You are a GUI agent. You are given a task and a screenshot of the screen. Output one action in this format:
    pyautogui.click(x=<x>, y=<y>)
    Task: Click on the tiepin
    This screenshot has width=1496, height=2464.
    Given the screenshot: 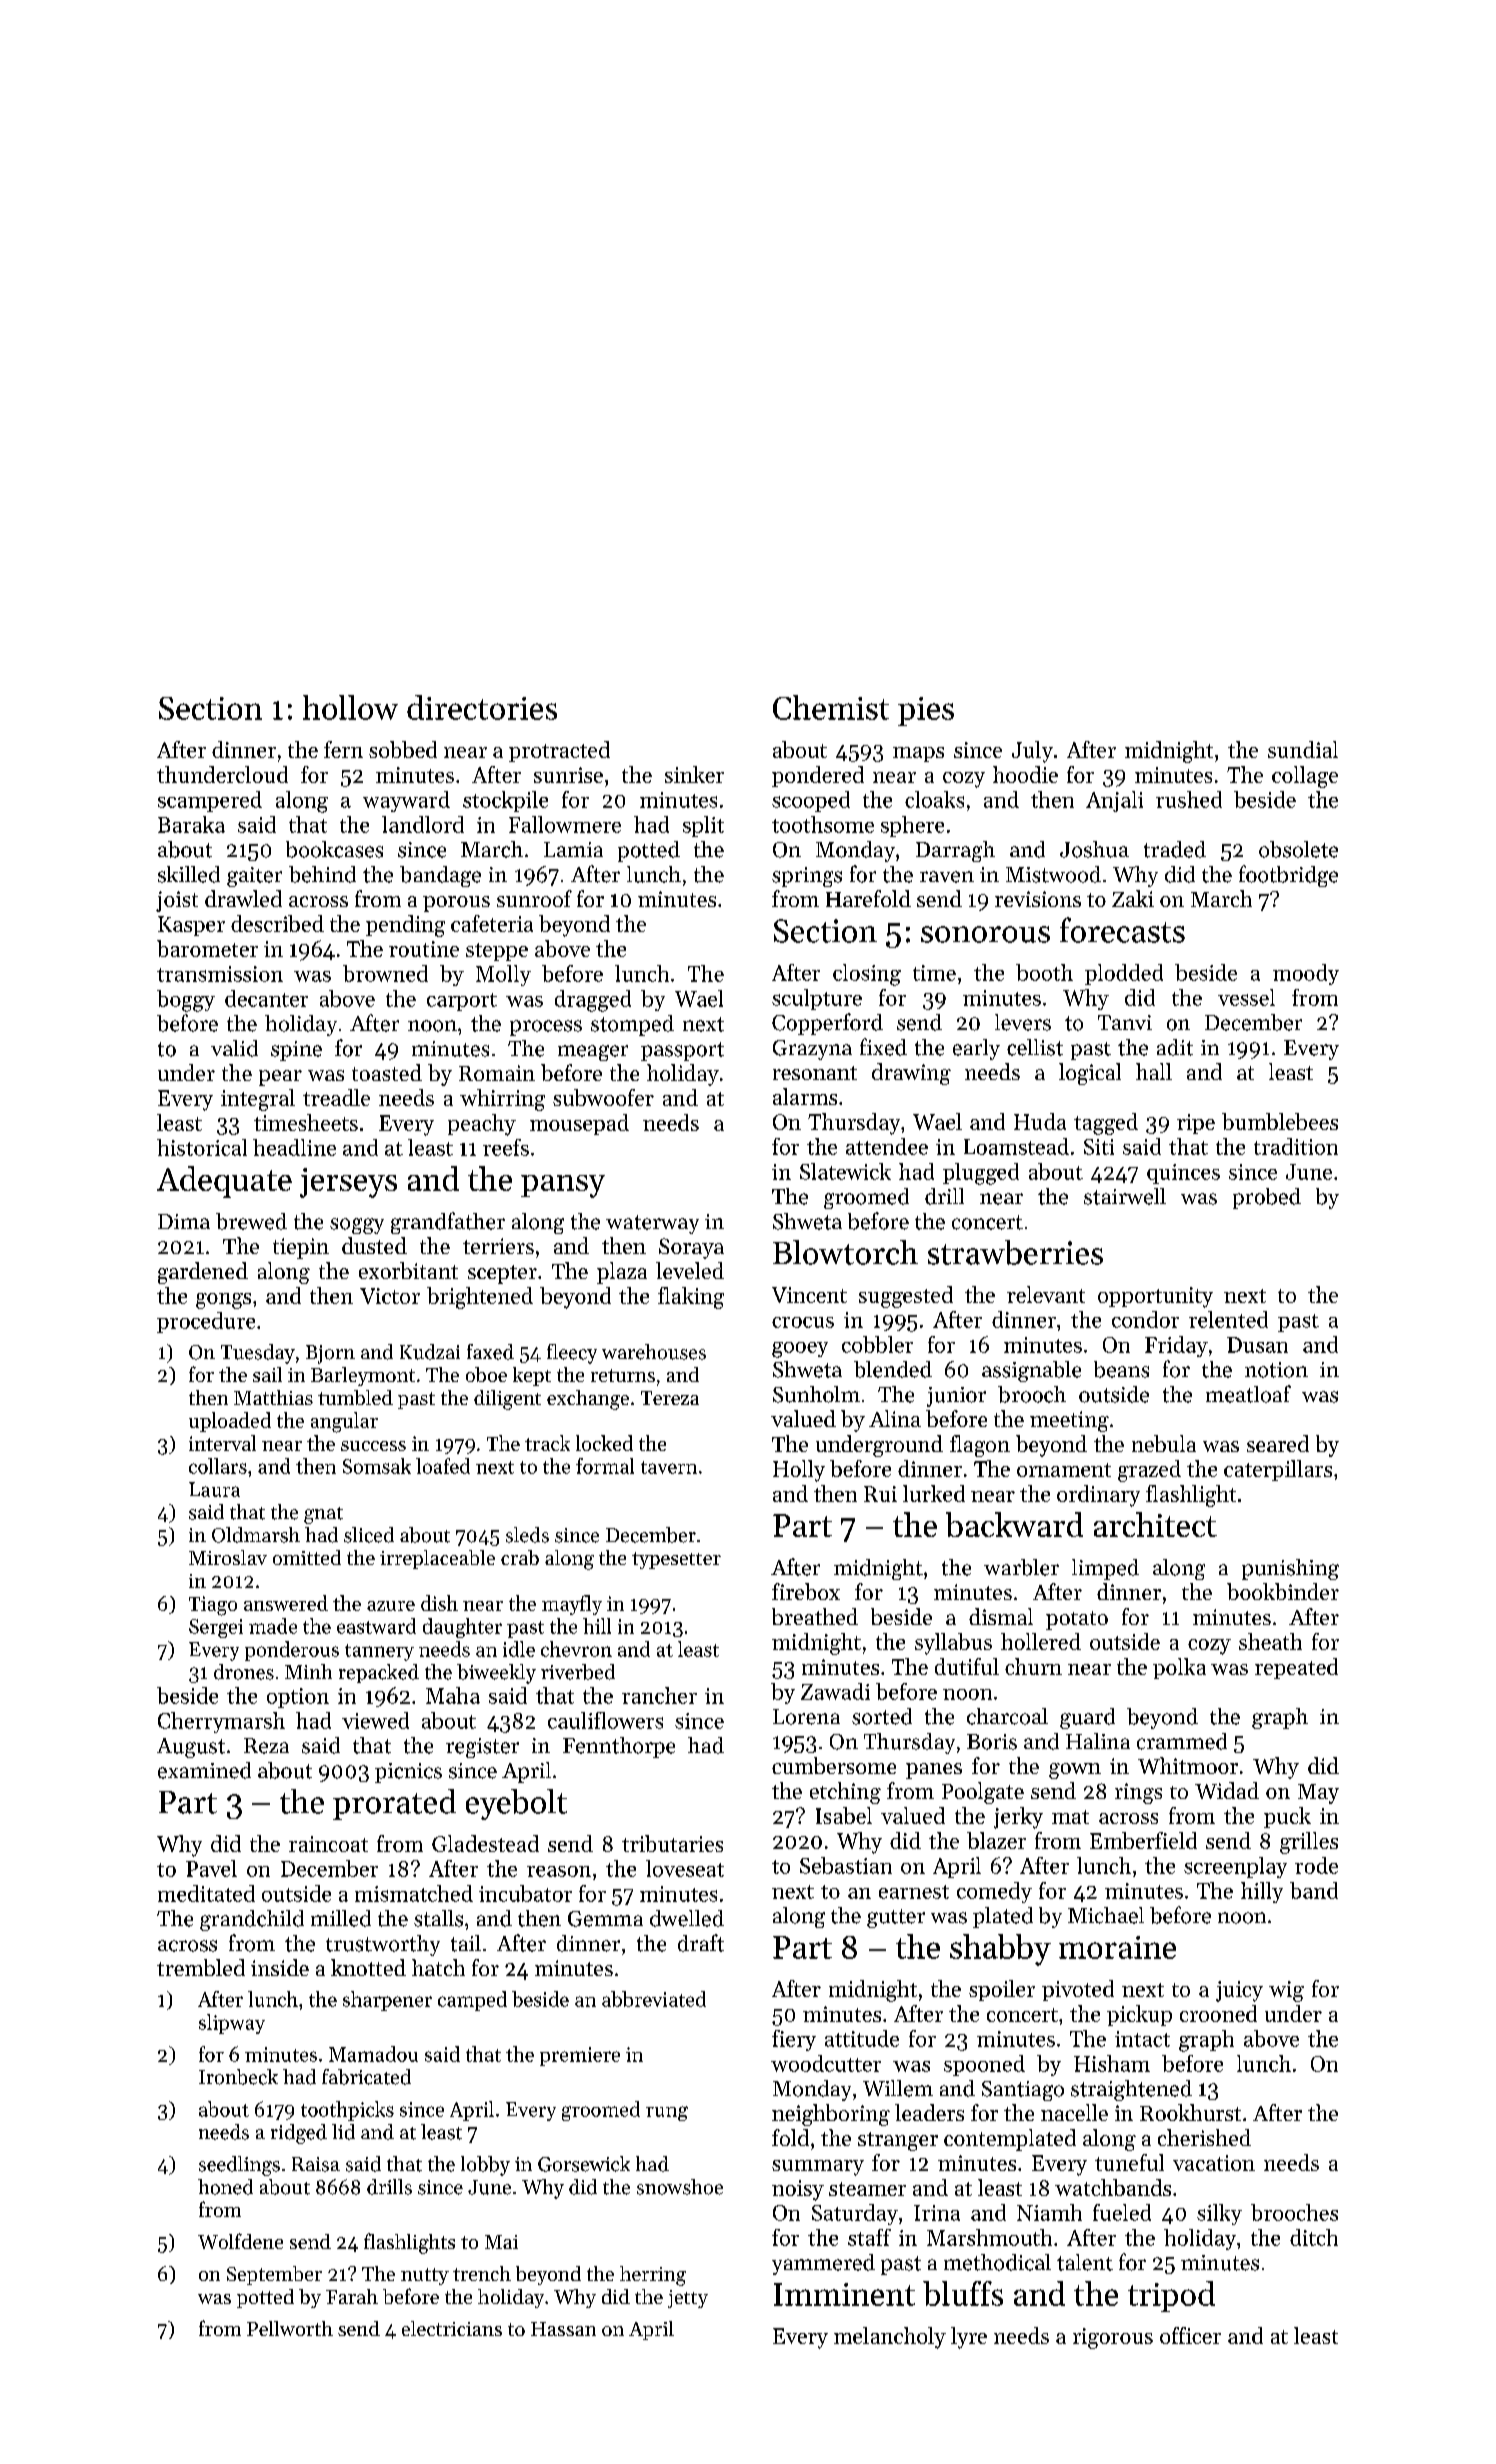 What is the action you would take?
    pyautogui.click(x=301, y=1248)
